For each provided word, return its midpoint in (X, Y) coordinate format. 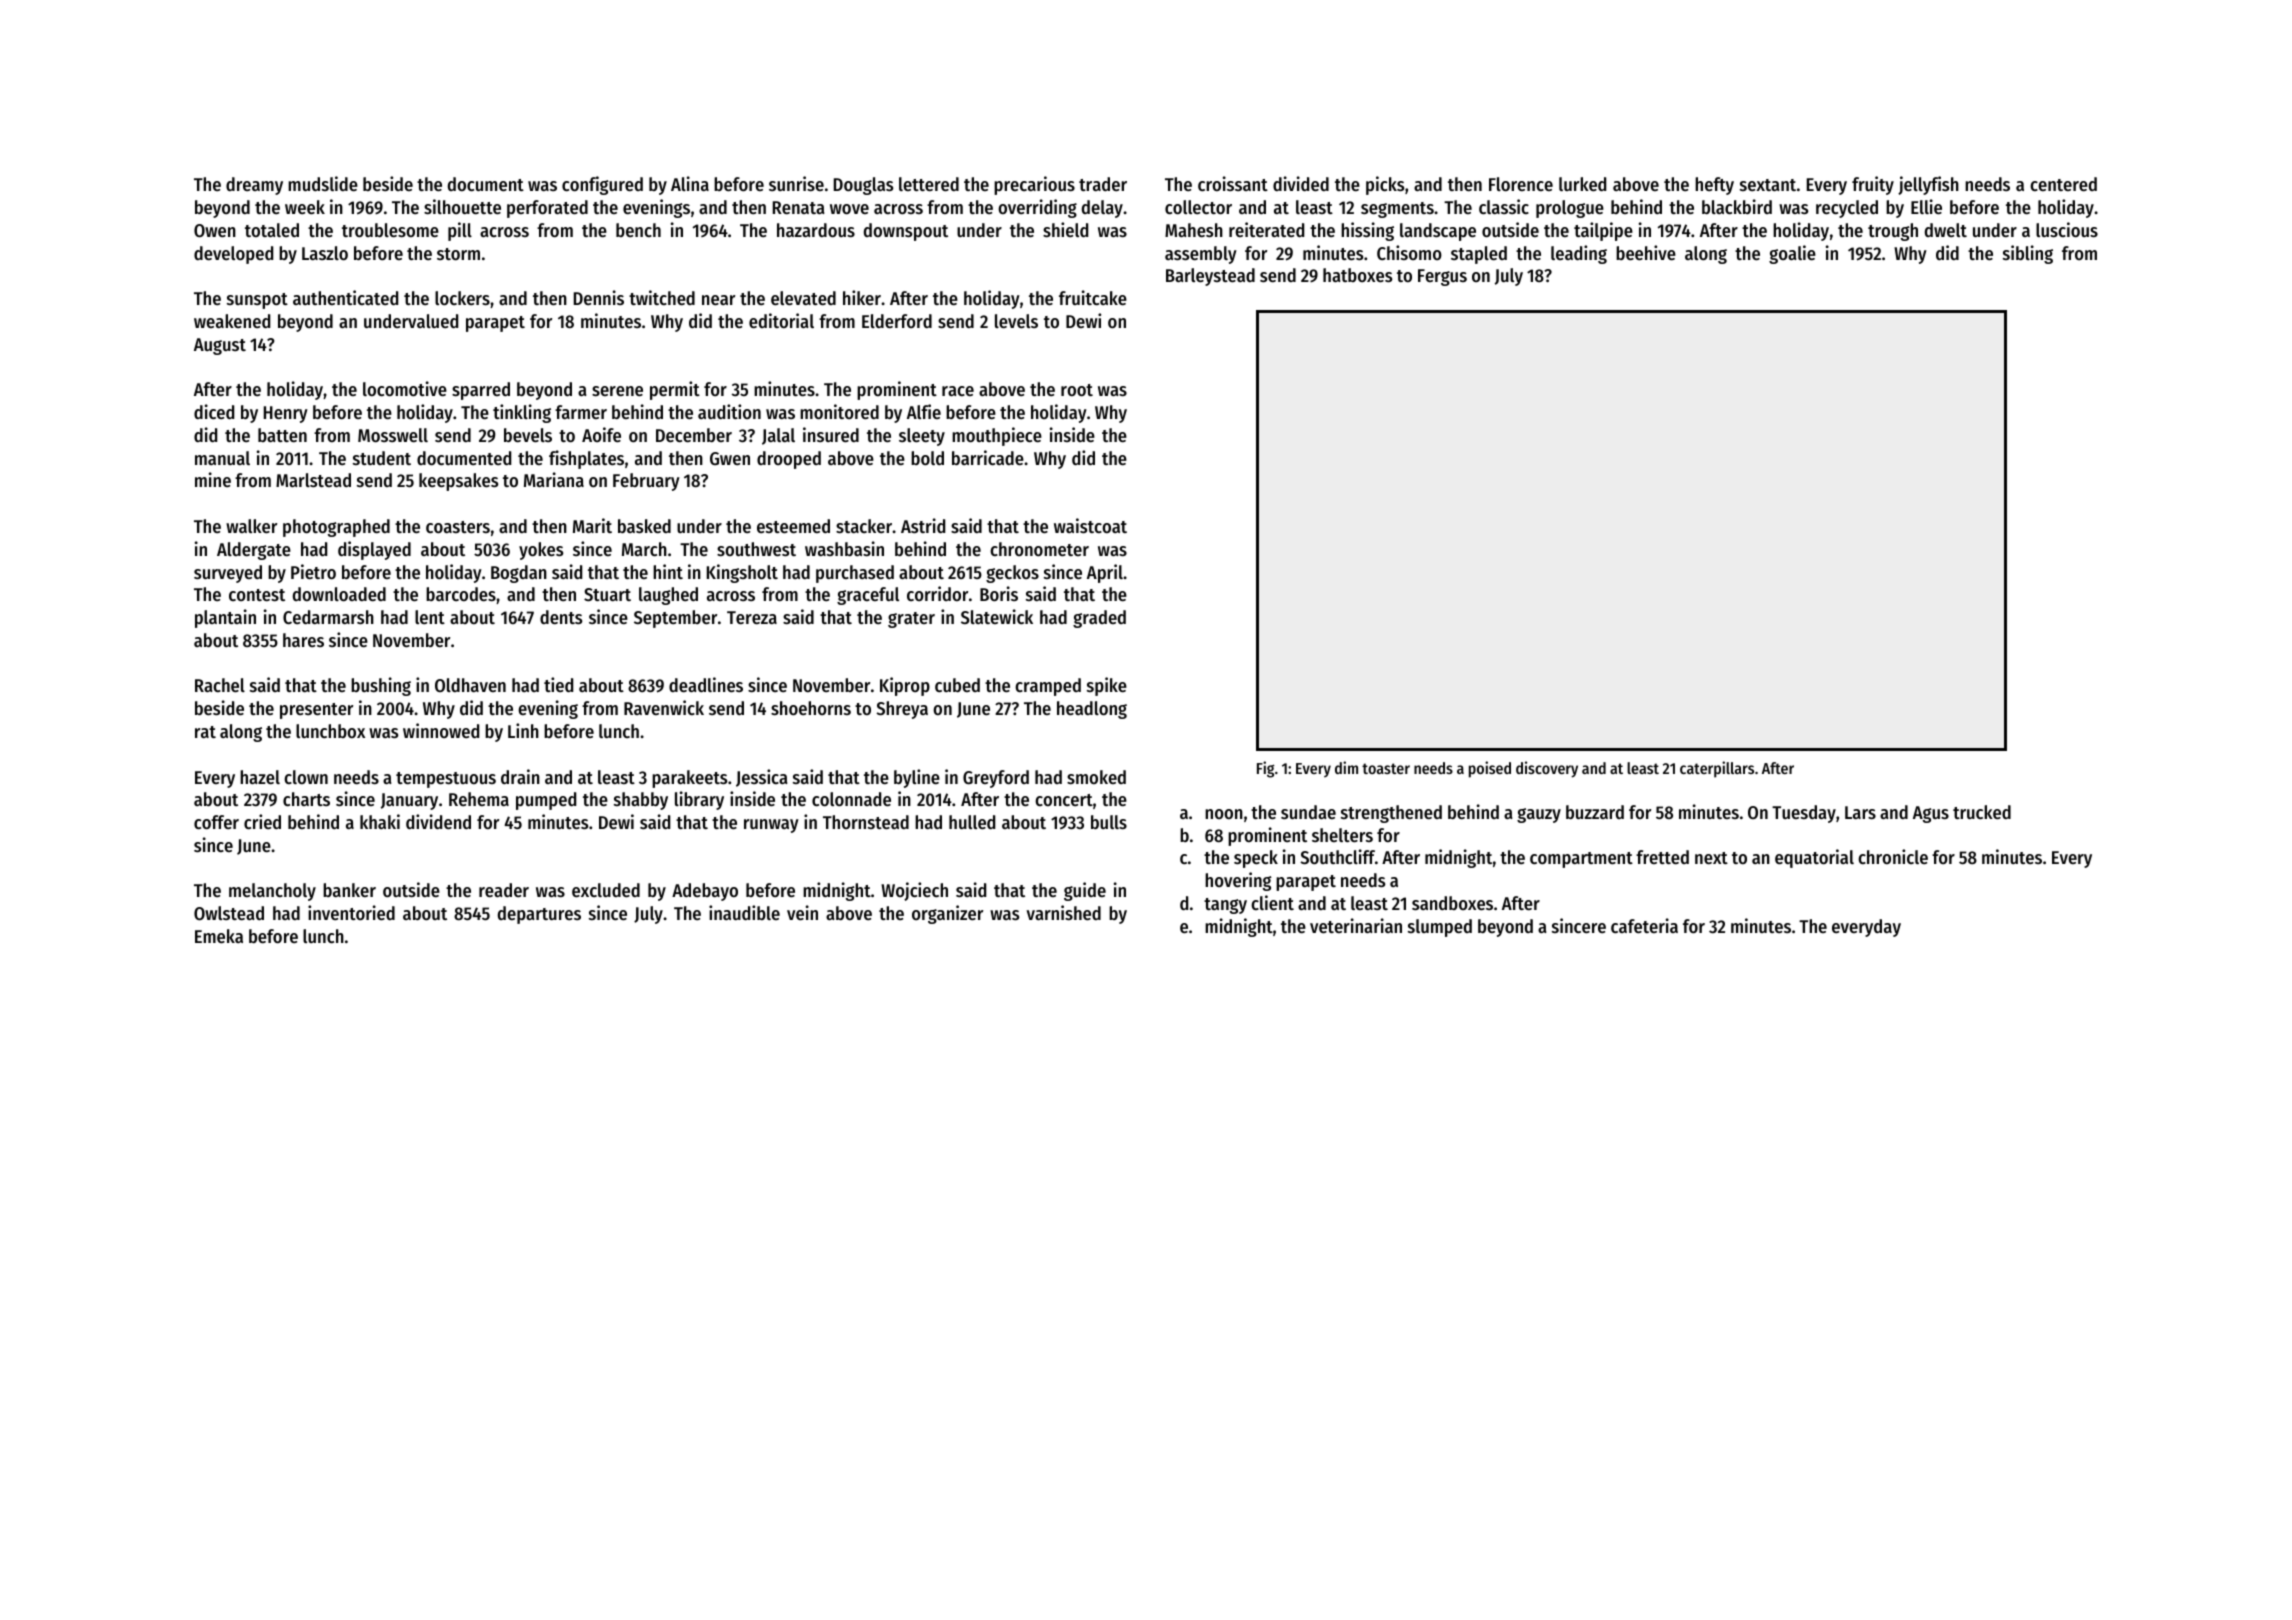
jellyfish (1928, 185)
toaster (1386, 768)
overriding (1037, 208)
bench (638, 230)
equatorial (1814, 858)
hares (303, 640)
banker (349, 890)
